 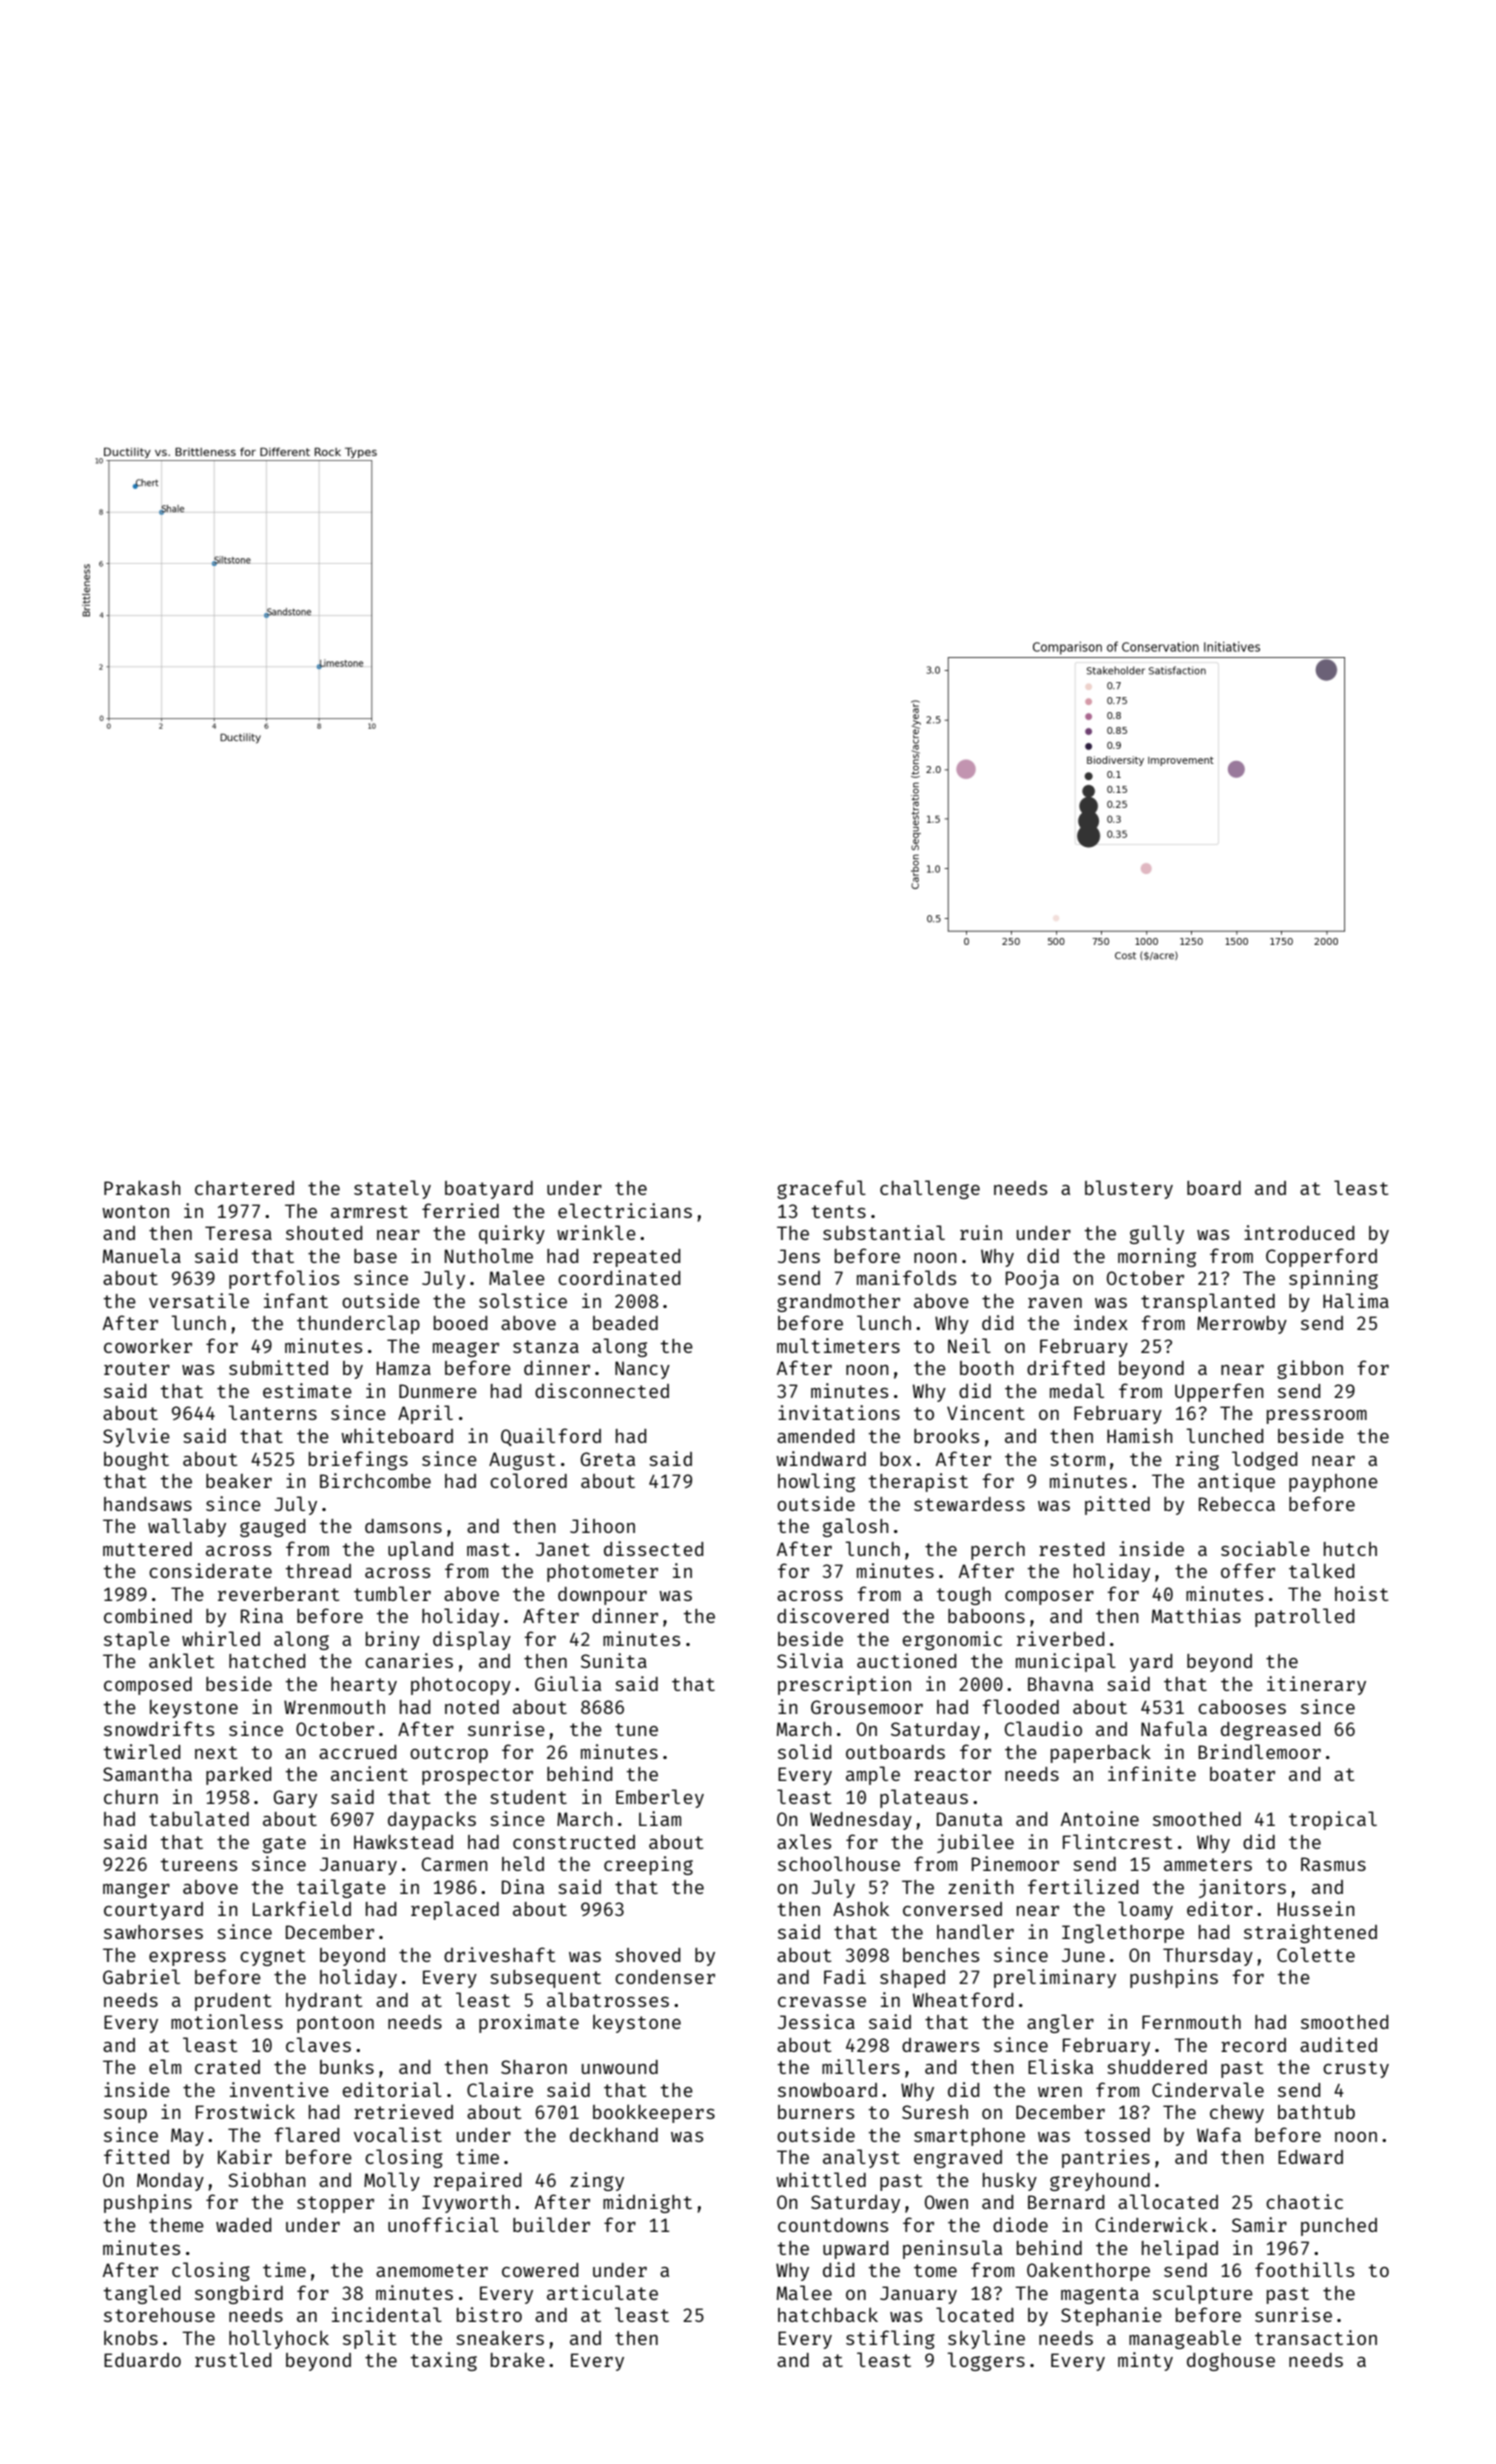 What do you see at coordinates (873, 1775) in the page?
I see `ample` at bounding box center [873, 1775].
